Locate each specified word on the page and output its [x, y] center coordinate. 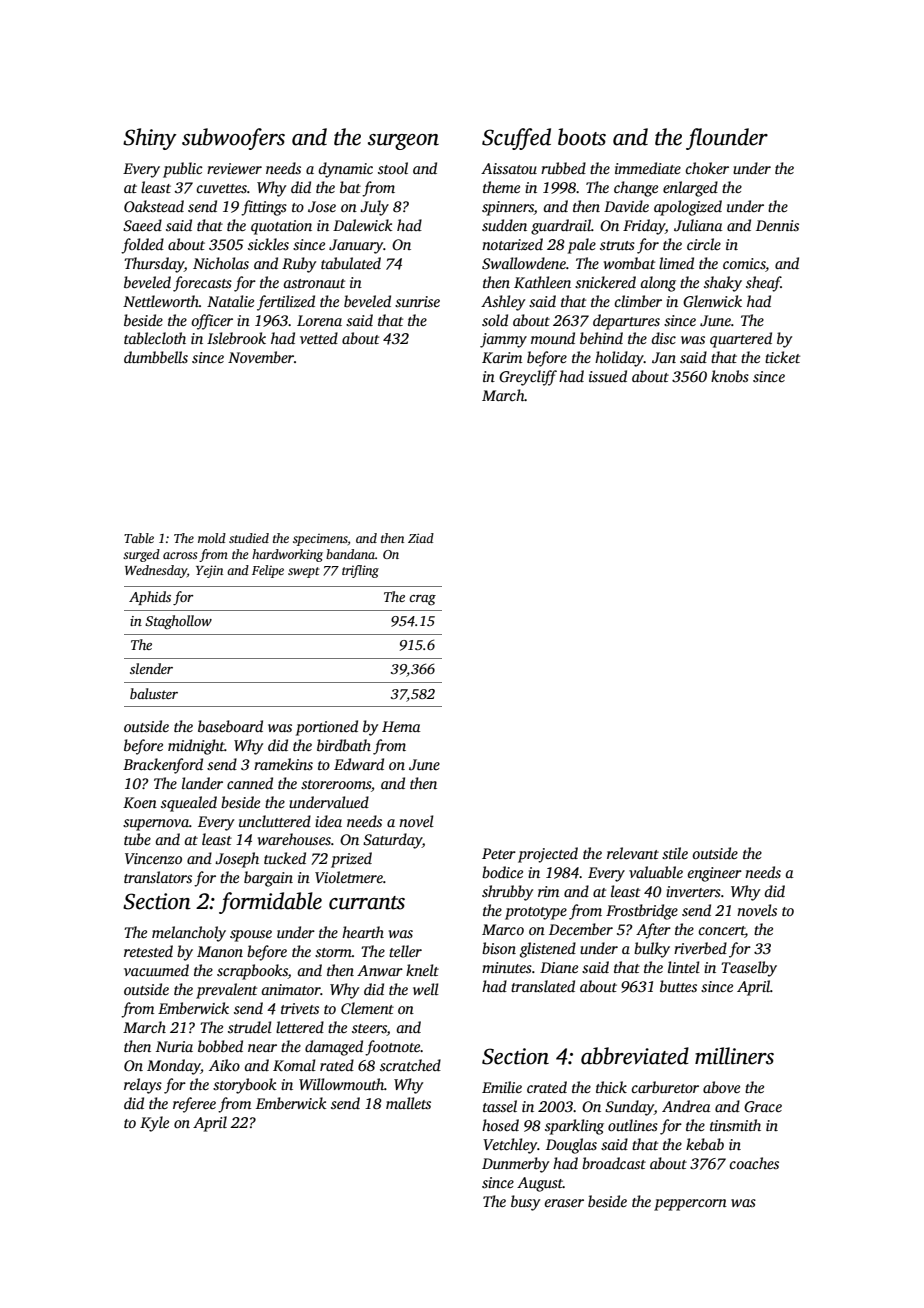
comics [744, 263]
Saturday [392, 841]
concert [721, 932]
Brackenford [163, 766]
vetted [319, 338]
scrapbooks [252, 972]
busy [525, 1203]
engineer [715, 874]
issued [608, 376]
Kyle [154, 1124]
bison [499, 948]
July [374, 208]
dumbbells [156, 357]
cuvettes [221, 188]
